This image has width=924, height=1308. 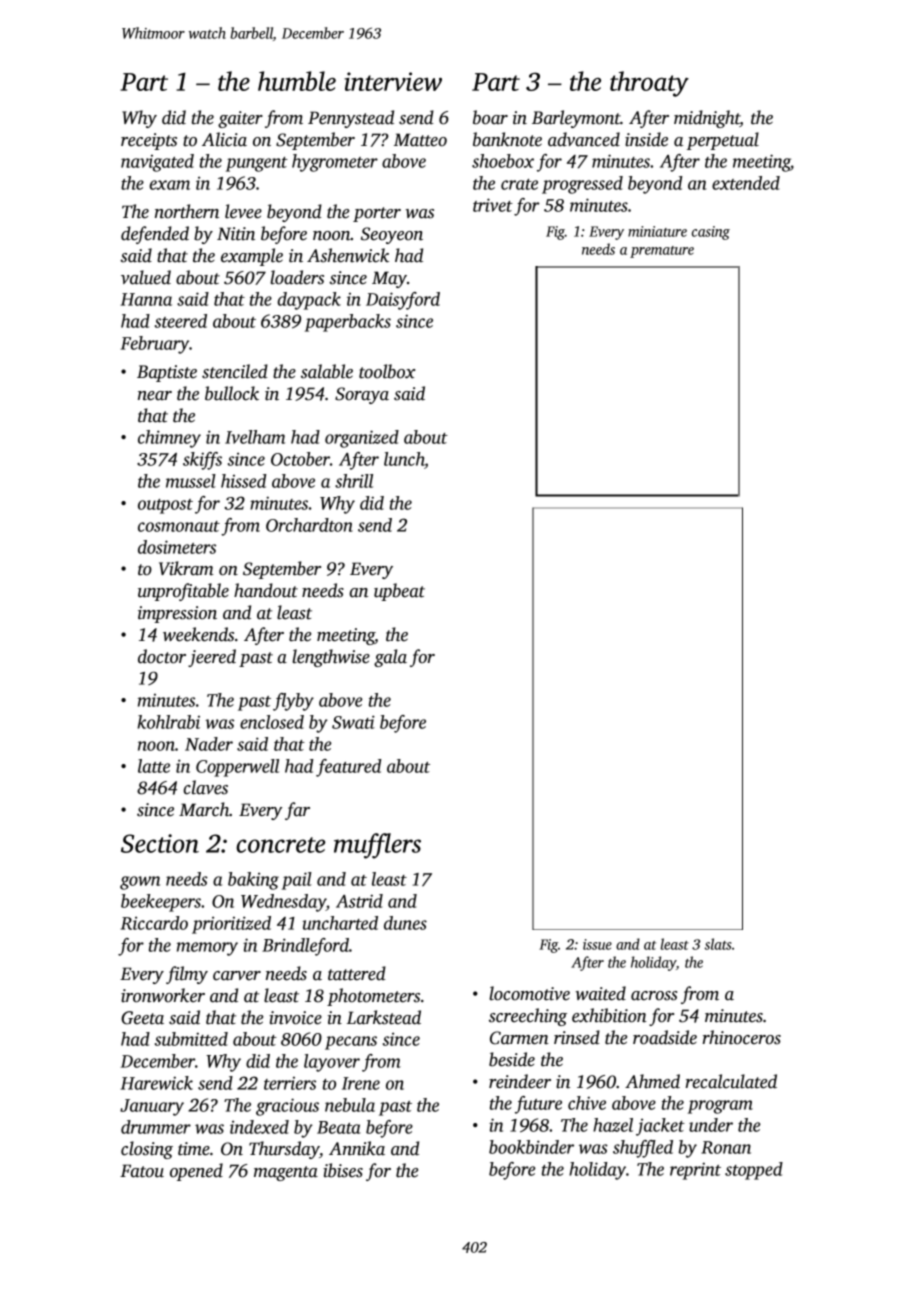 I want to click on porter, so click(x=377, y=214).
